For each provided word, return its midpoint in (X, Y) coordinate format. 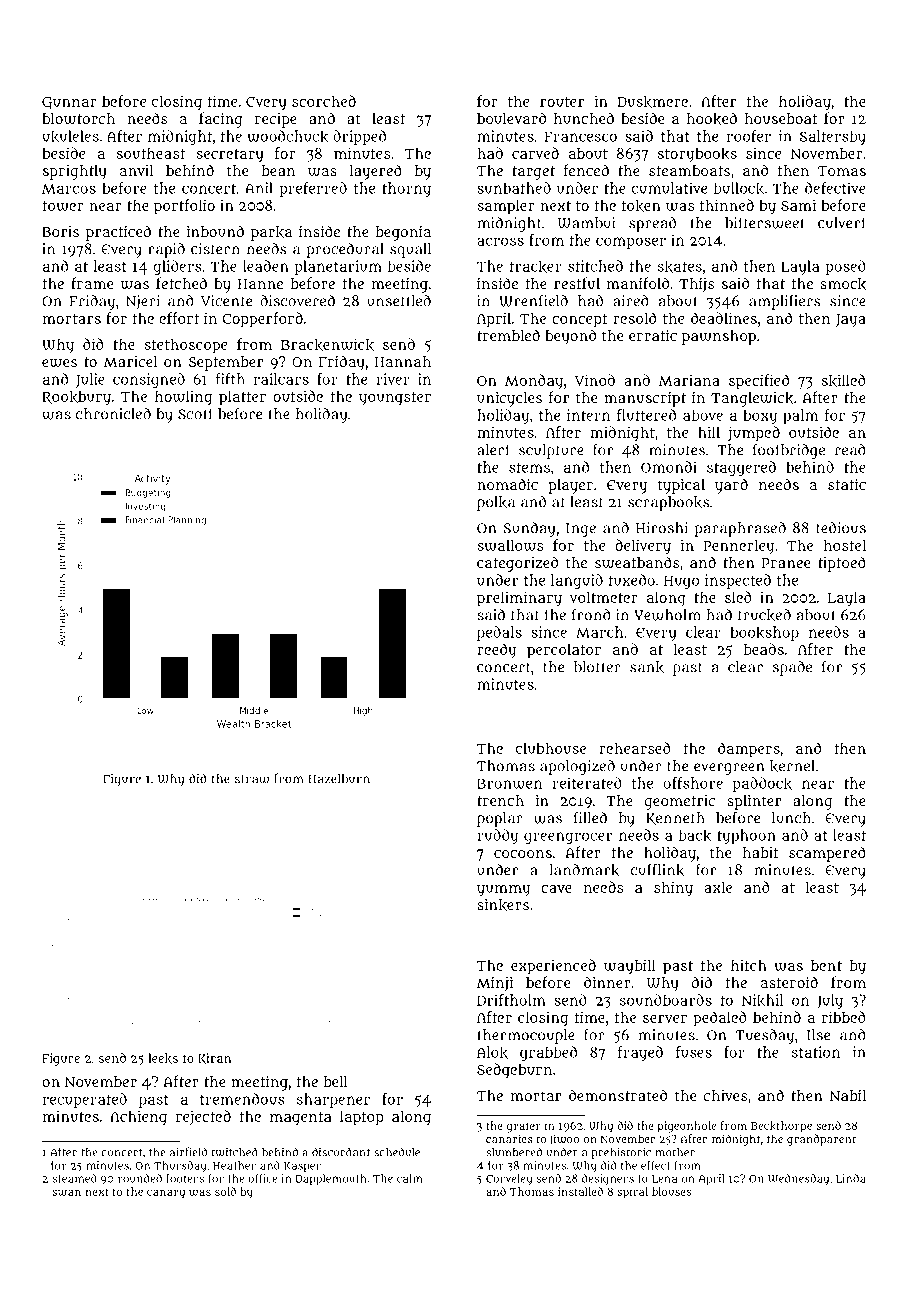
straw (252, 779)
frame (92, 283)
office (262, 1178)
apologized (577, 767)
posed (846, 267)
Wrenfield (534, 300)
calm (410, 1178)
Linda (851, 1178)
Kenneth (675, 818)
